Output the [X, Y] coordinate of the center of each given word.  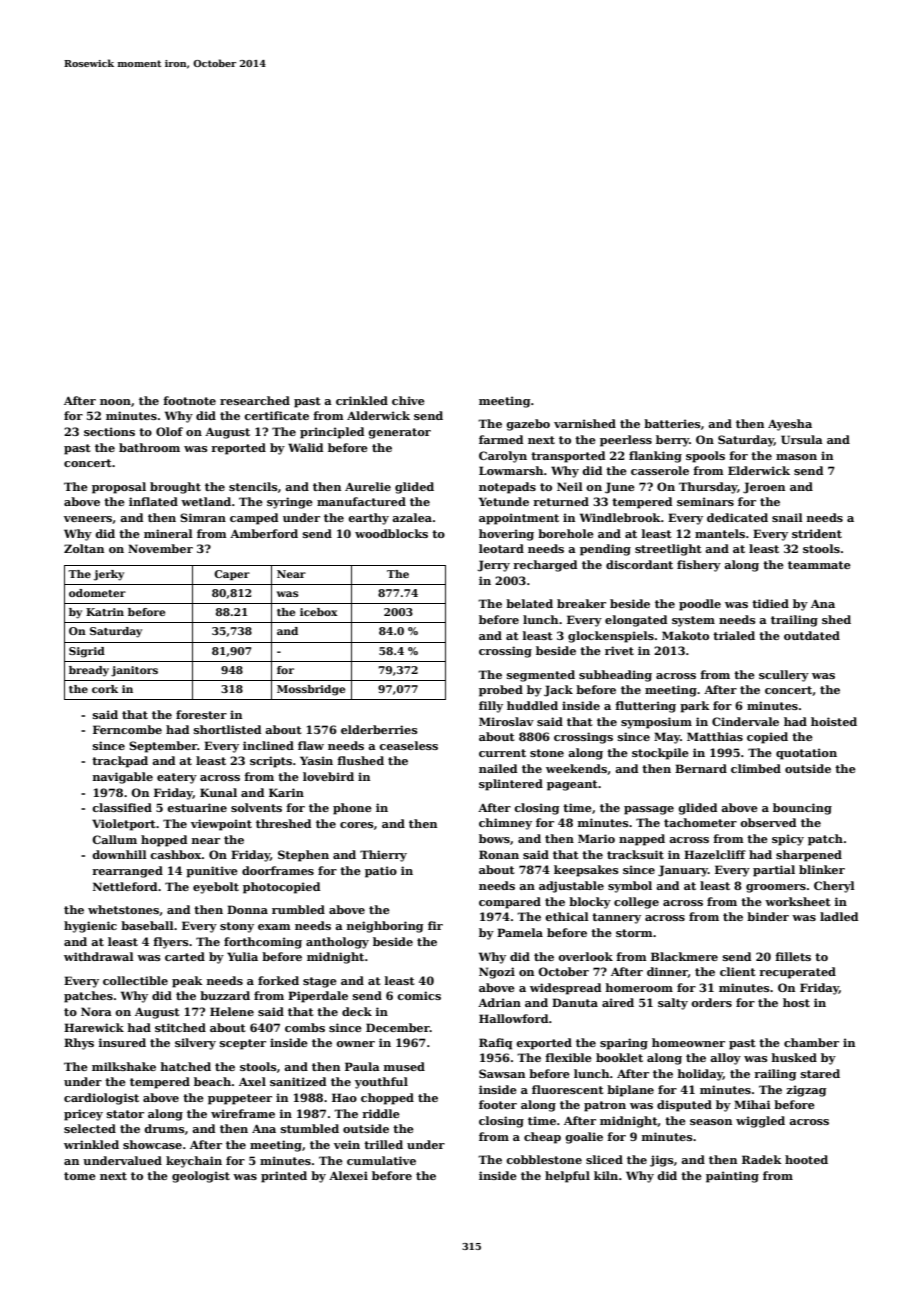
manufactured [361, 501]
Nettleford [125, 886]
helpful [567, 1177]
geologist [201, 1177]
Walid [305, 447]
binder [768, 916]
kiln [606, 1175]
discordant [639, 564]
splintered [511, 785]
